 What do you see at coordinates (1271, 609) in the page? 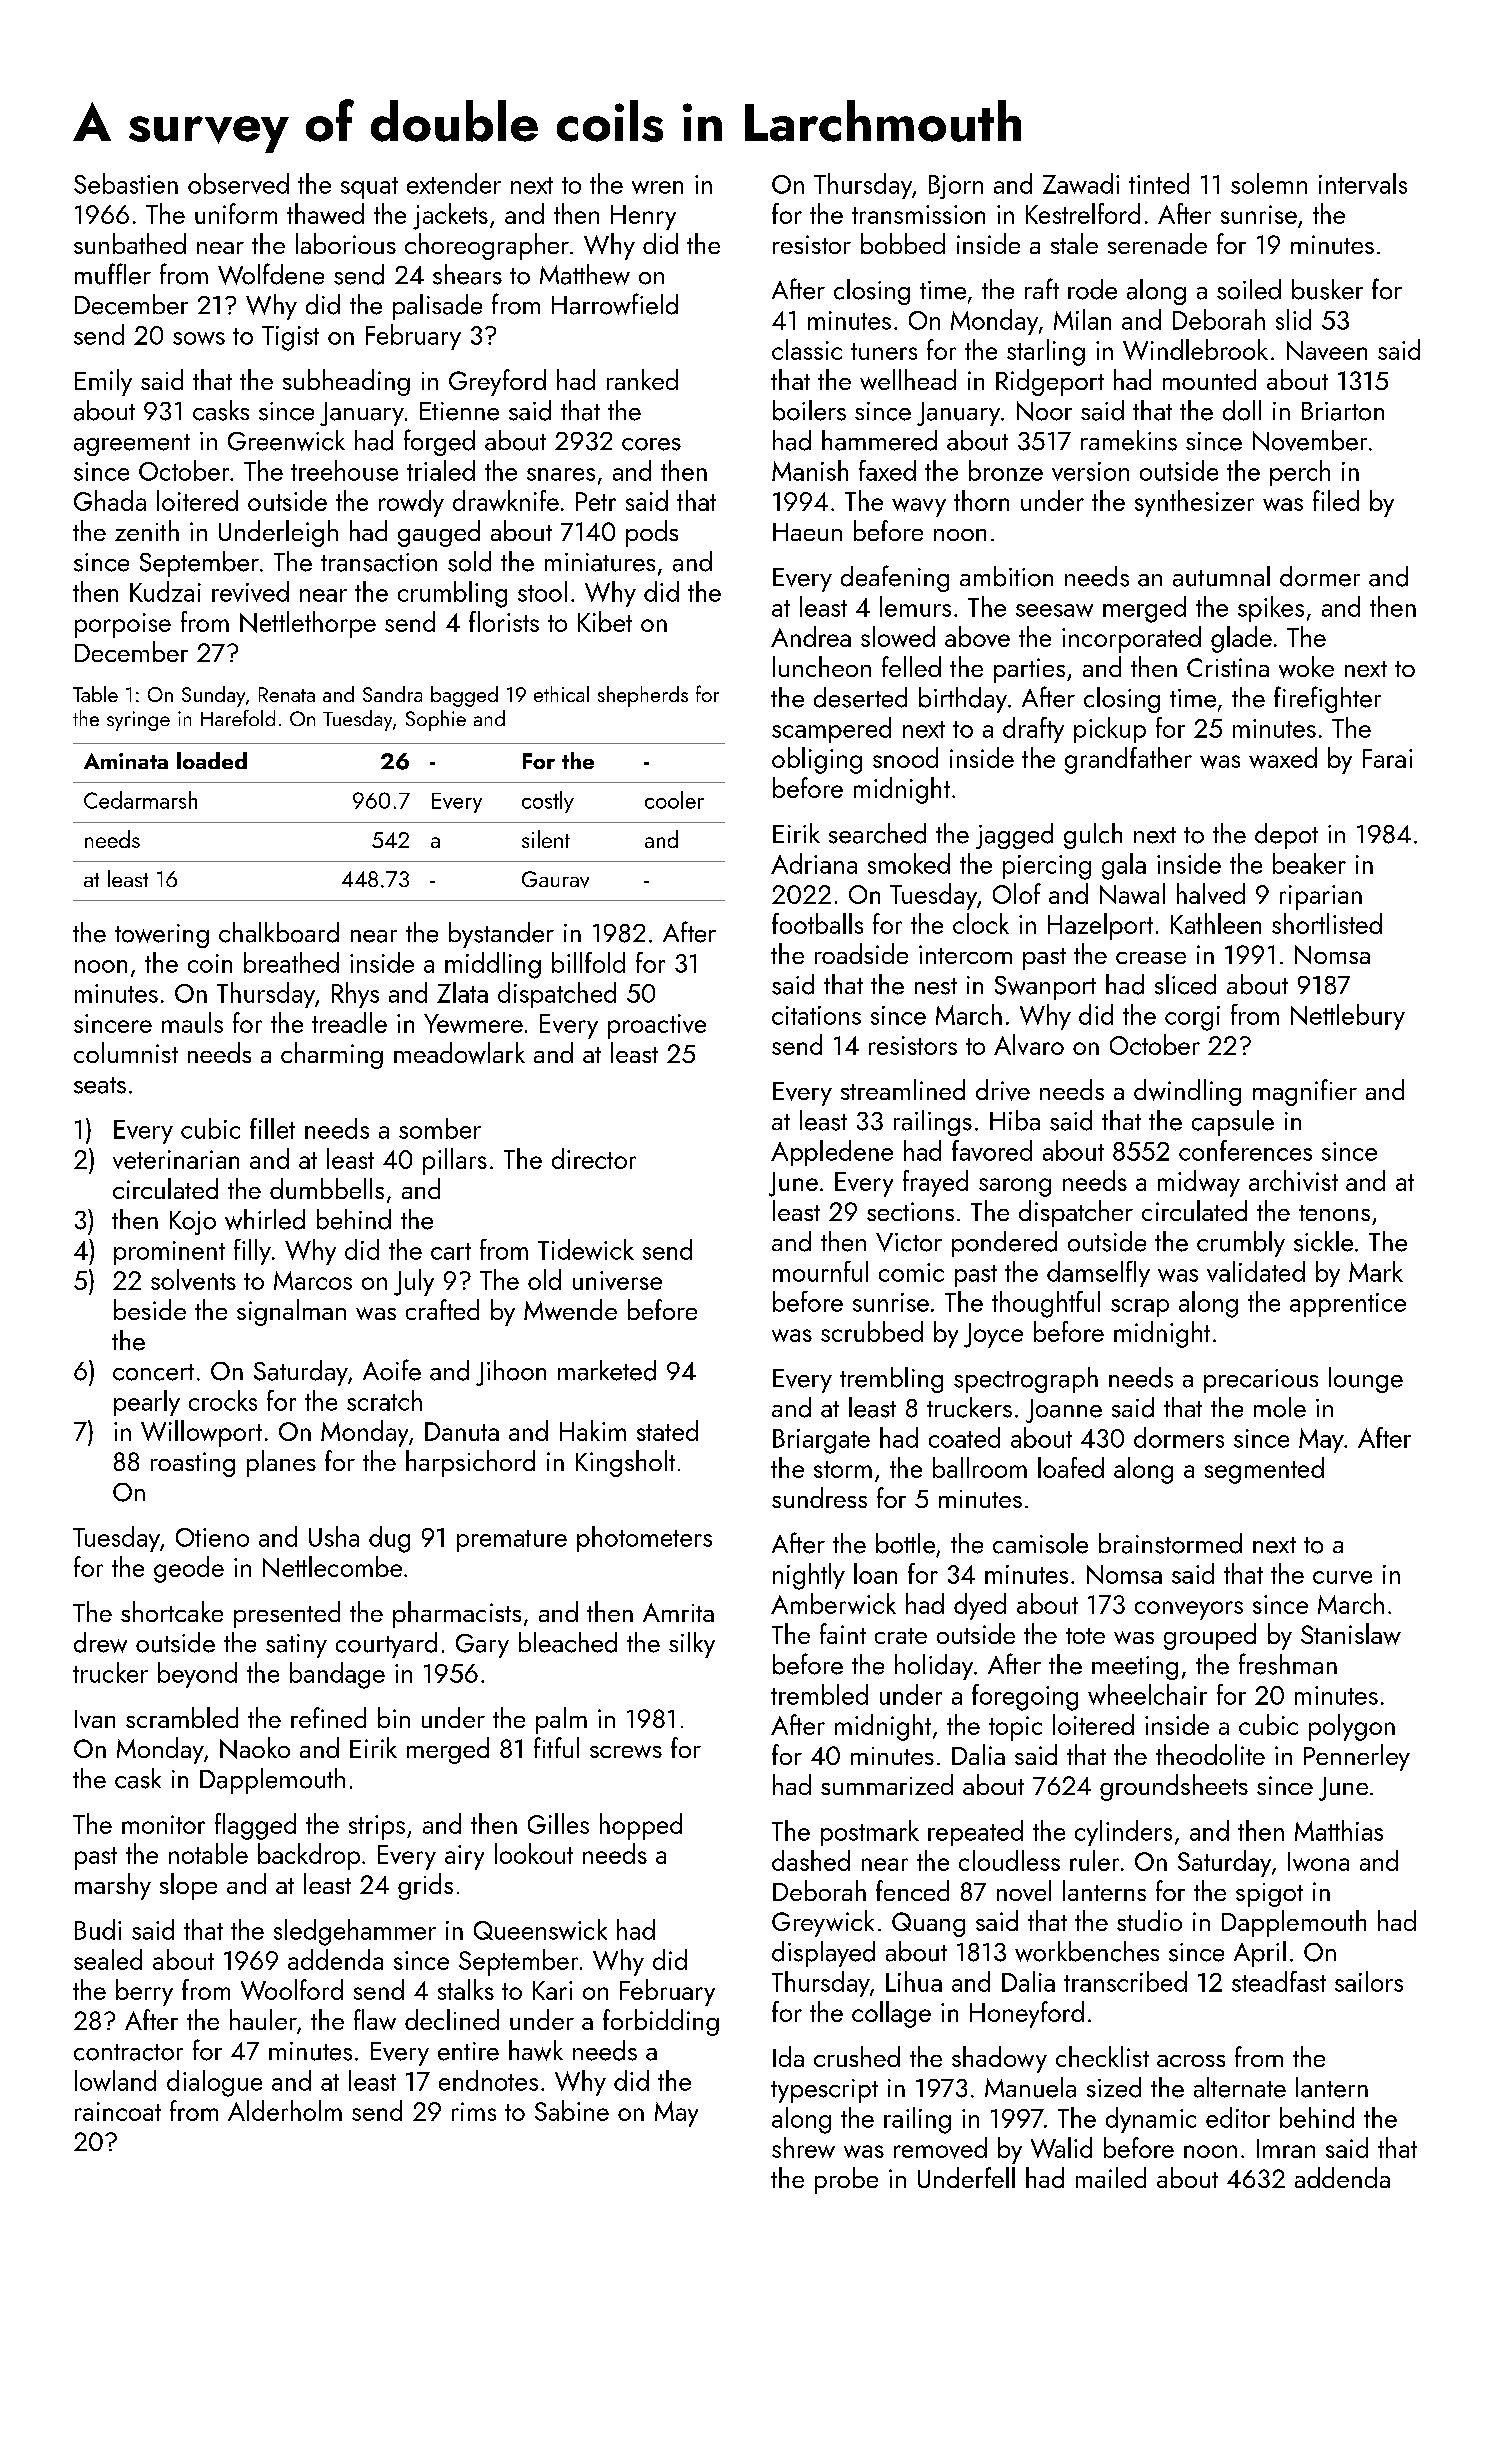
I see `spikes` at bounding box center [1271, 609].
